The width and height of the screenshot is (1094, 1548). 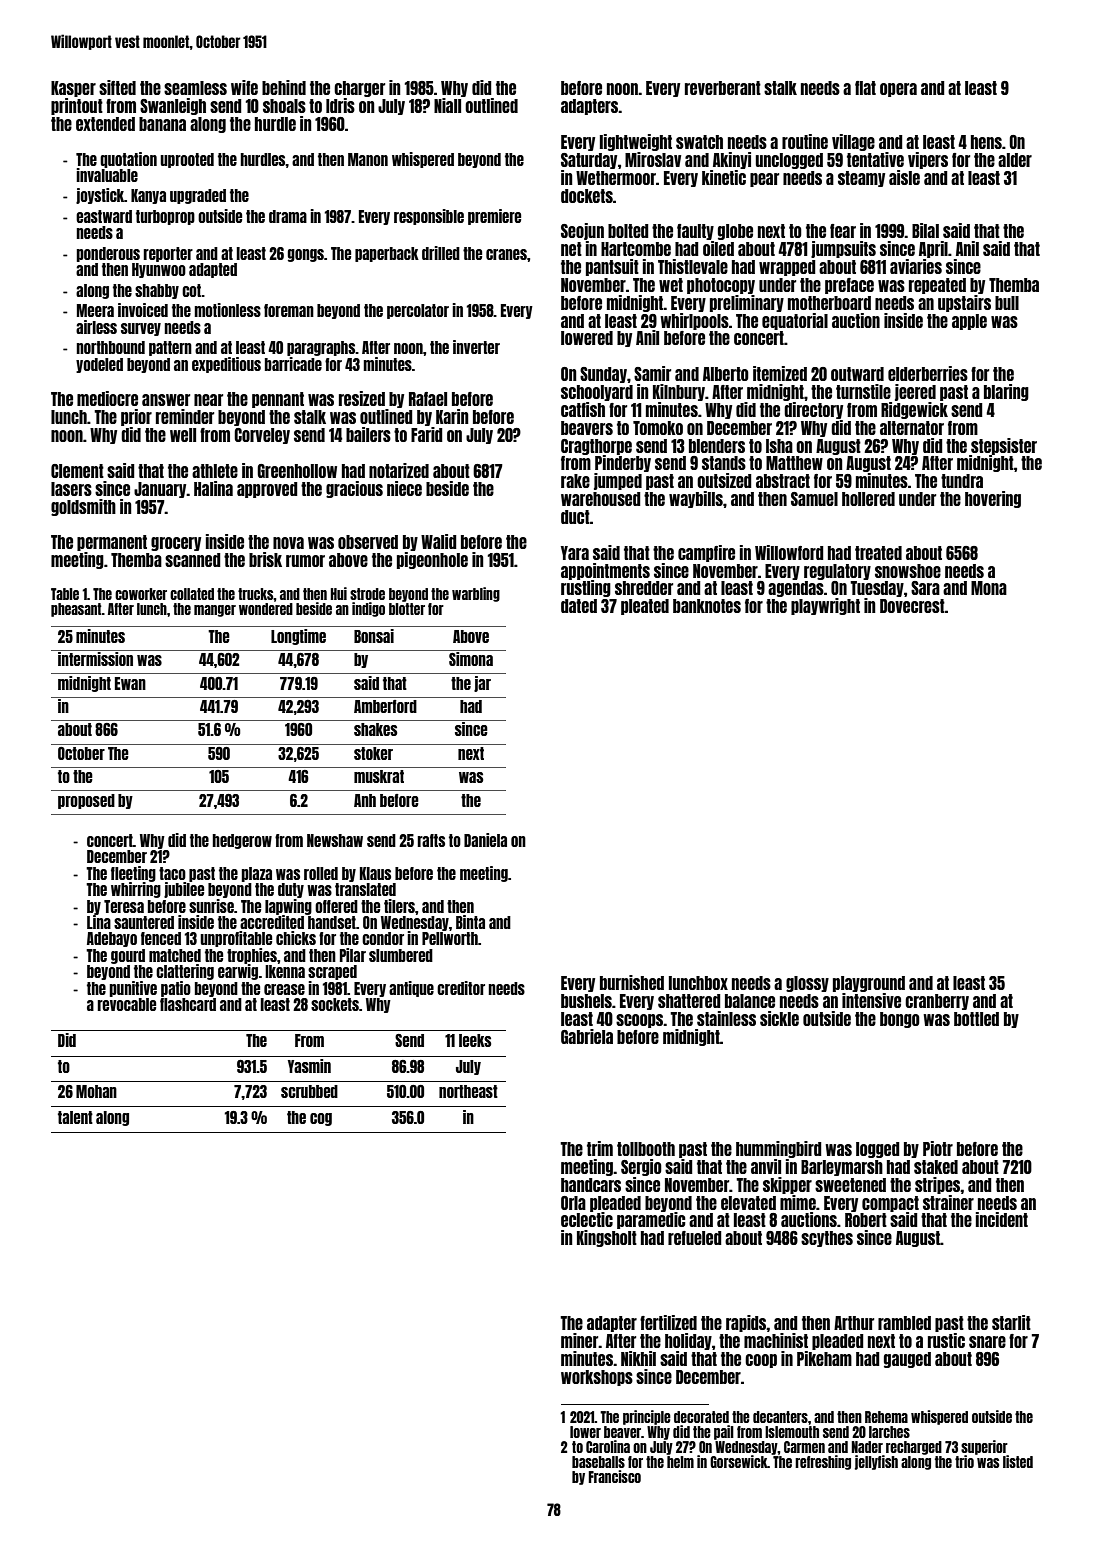 I want to click on Pellworth, so click(x=450, y=938).
